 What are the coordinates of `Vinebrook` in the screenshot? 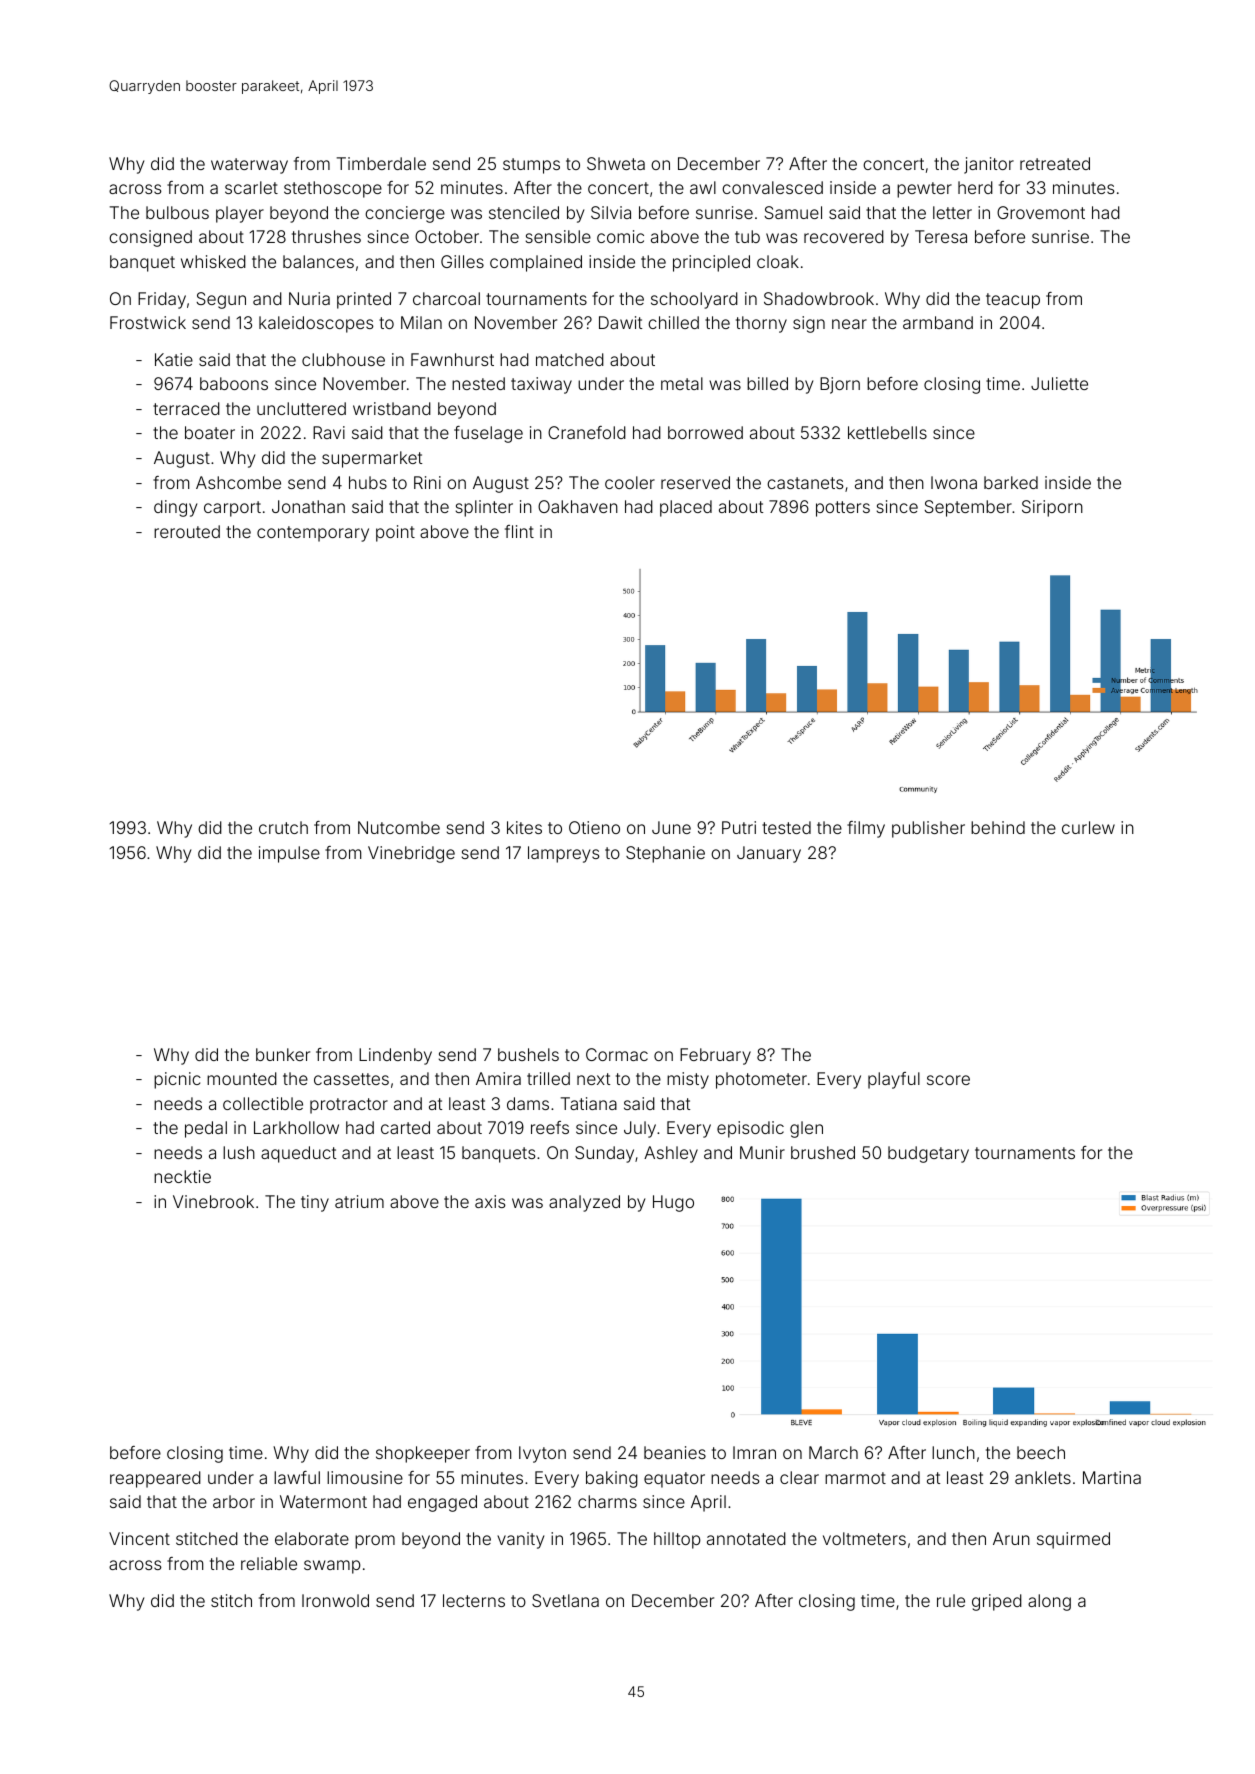 It's located at (213, 1201).
